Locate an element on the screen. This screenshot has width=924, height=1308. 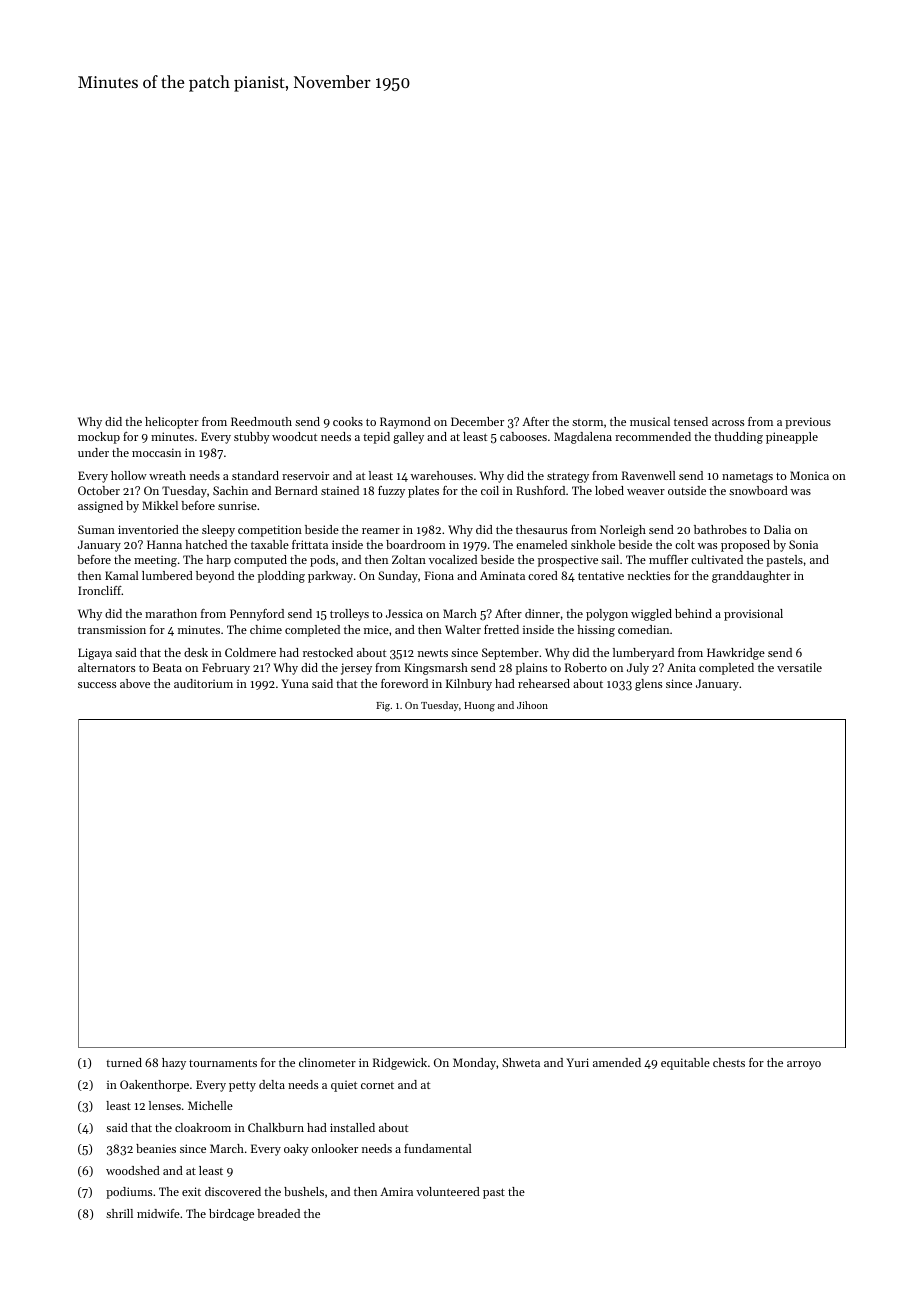
tensed is located at coordinates (691, 421).
